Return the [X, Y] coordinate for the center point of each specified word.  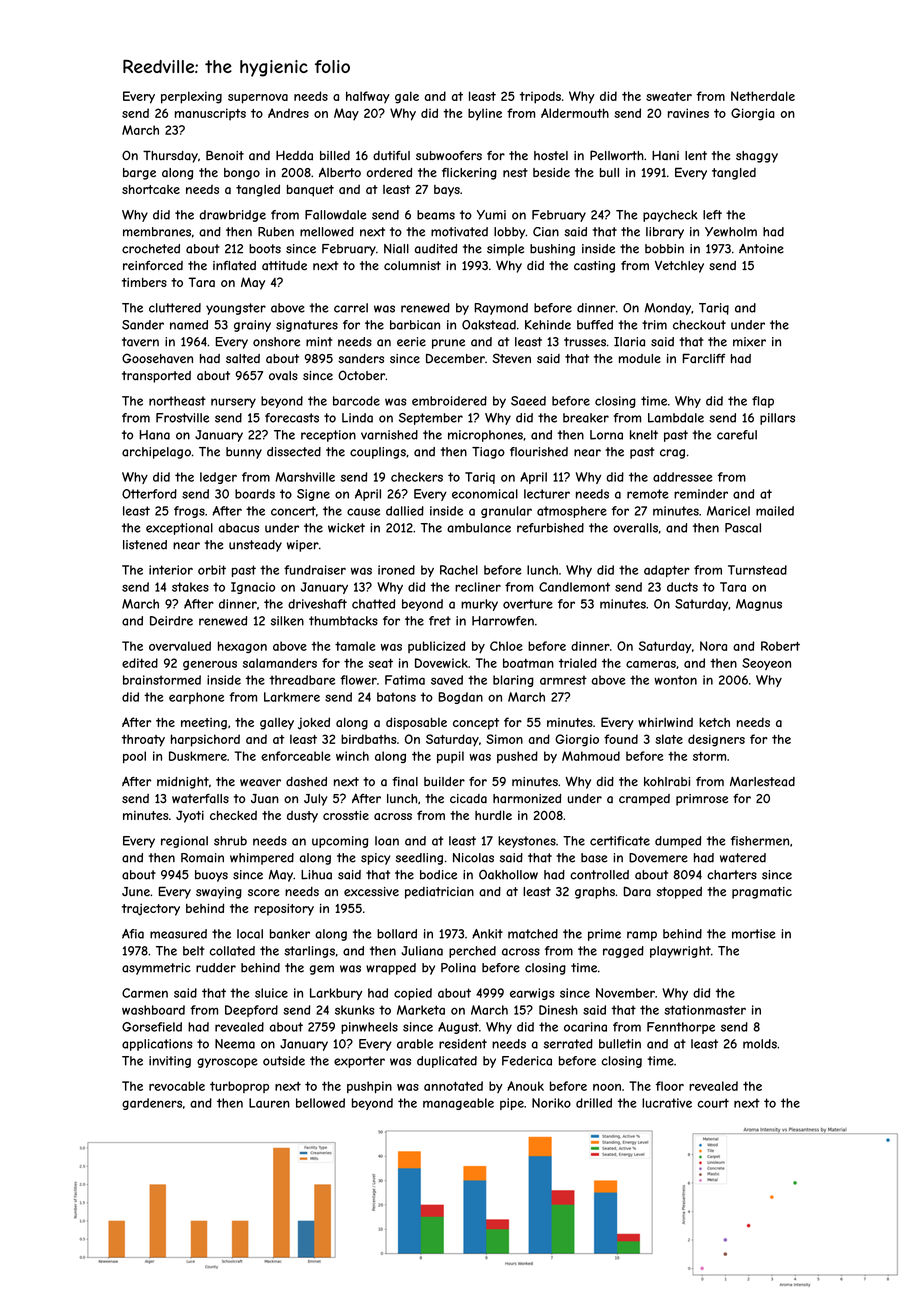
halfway [368, 97]
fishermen [760, 841]
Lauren [269, 1103]
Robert [780, 646]
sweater [669, 96]
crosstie [346, 815]
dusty [302, 816]
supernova [258, 99]
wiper [303, 546]
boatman [528, 663]
